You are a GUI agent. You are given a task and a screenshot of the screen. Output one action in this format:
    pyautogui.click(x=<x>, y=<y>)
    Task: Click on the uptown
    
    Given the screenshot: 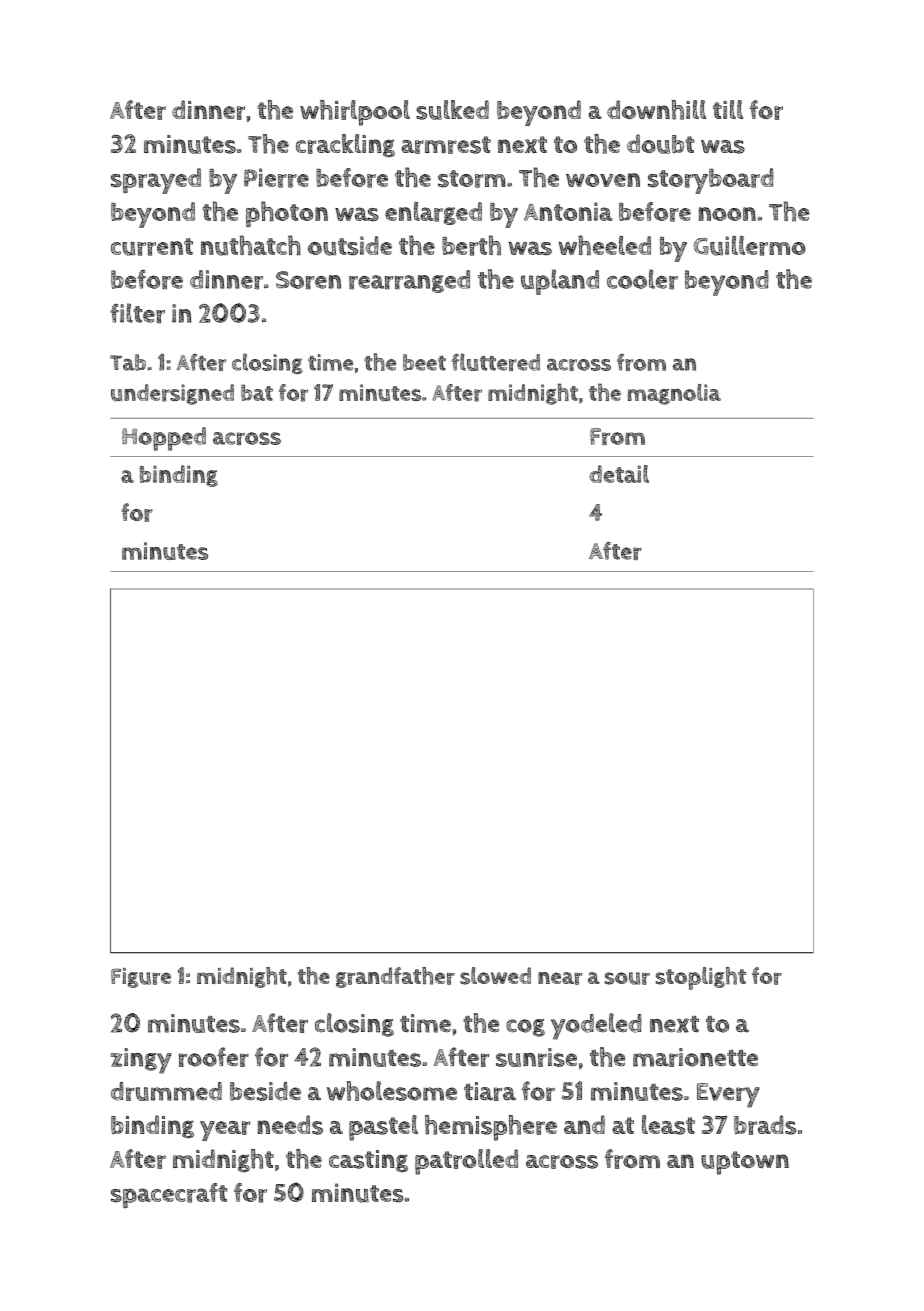 What is the action you would take?
    pyautogui.click(x=745, y=1163)
